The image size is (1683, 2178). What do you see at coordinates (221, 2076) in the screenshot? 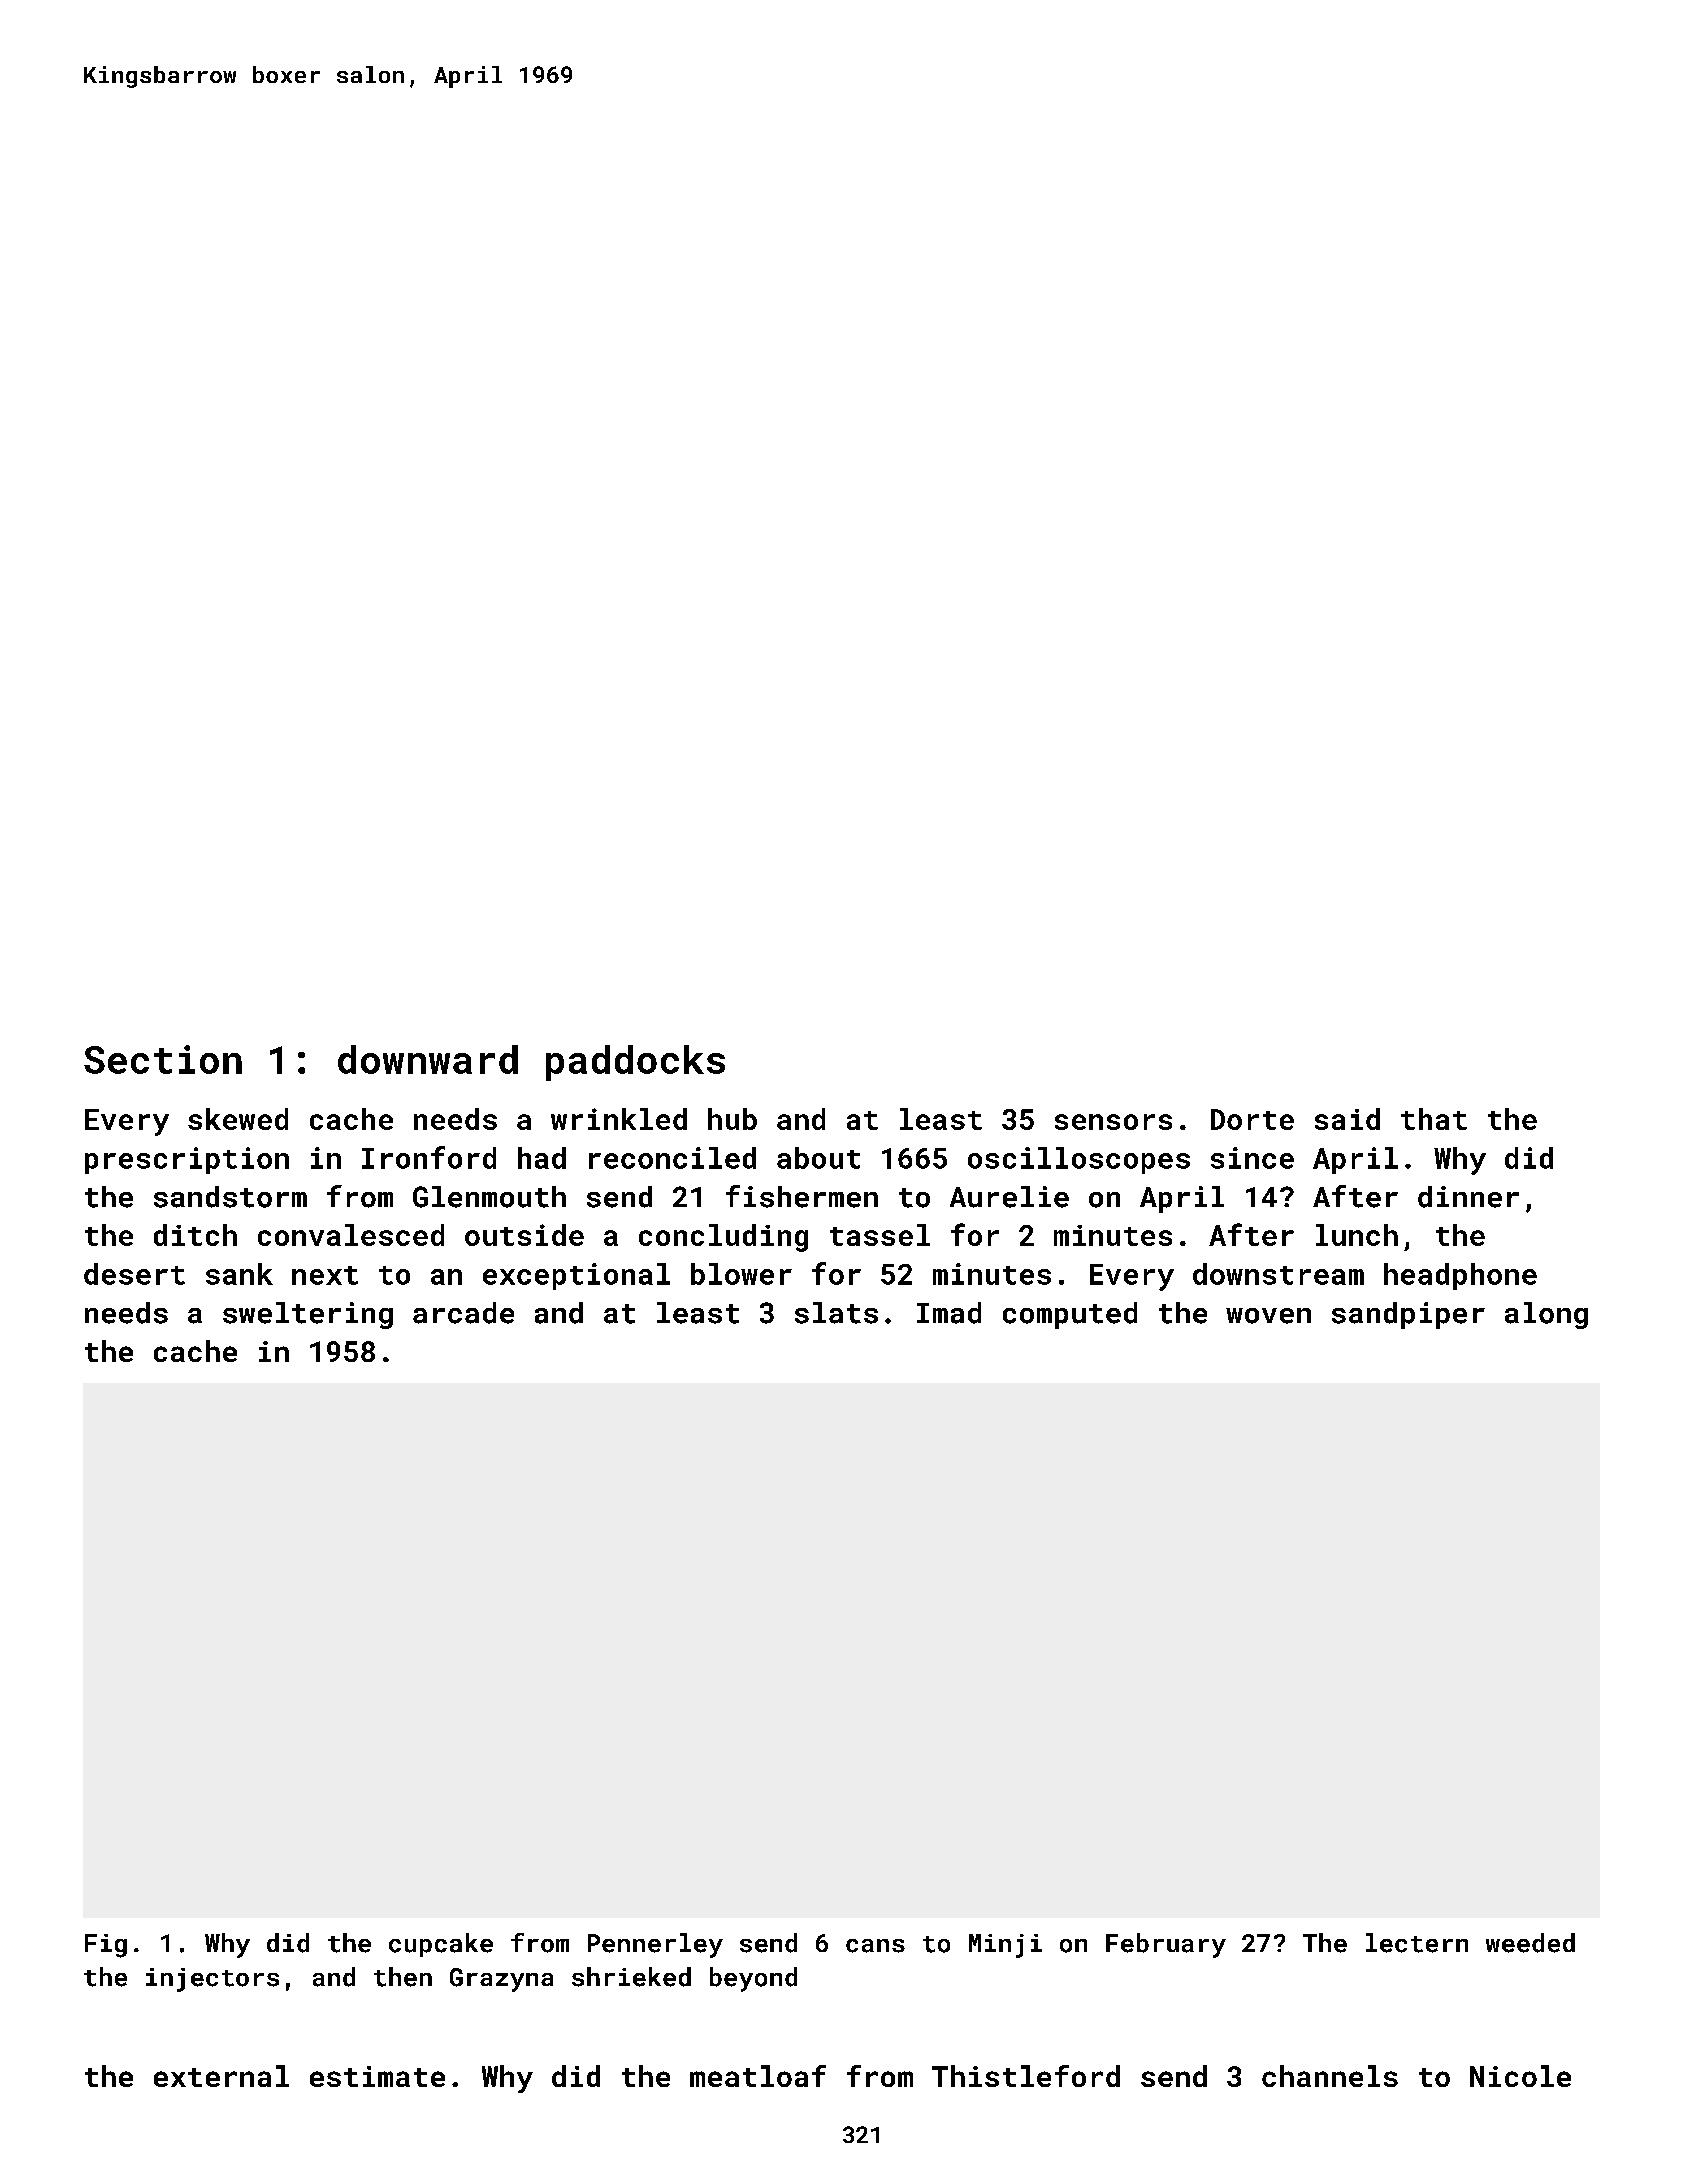
I see `external` at bounding box center [221, 2076].
